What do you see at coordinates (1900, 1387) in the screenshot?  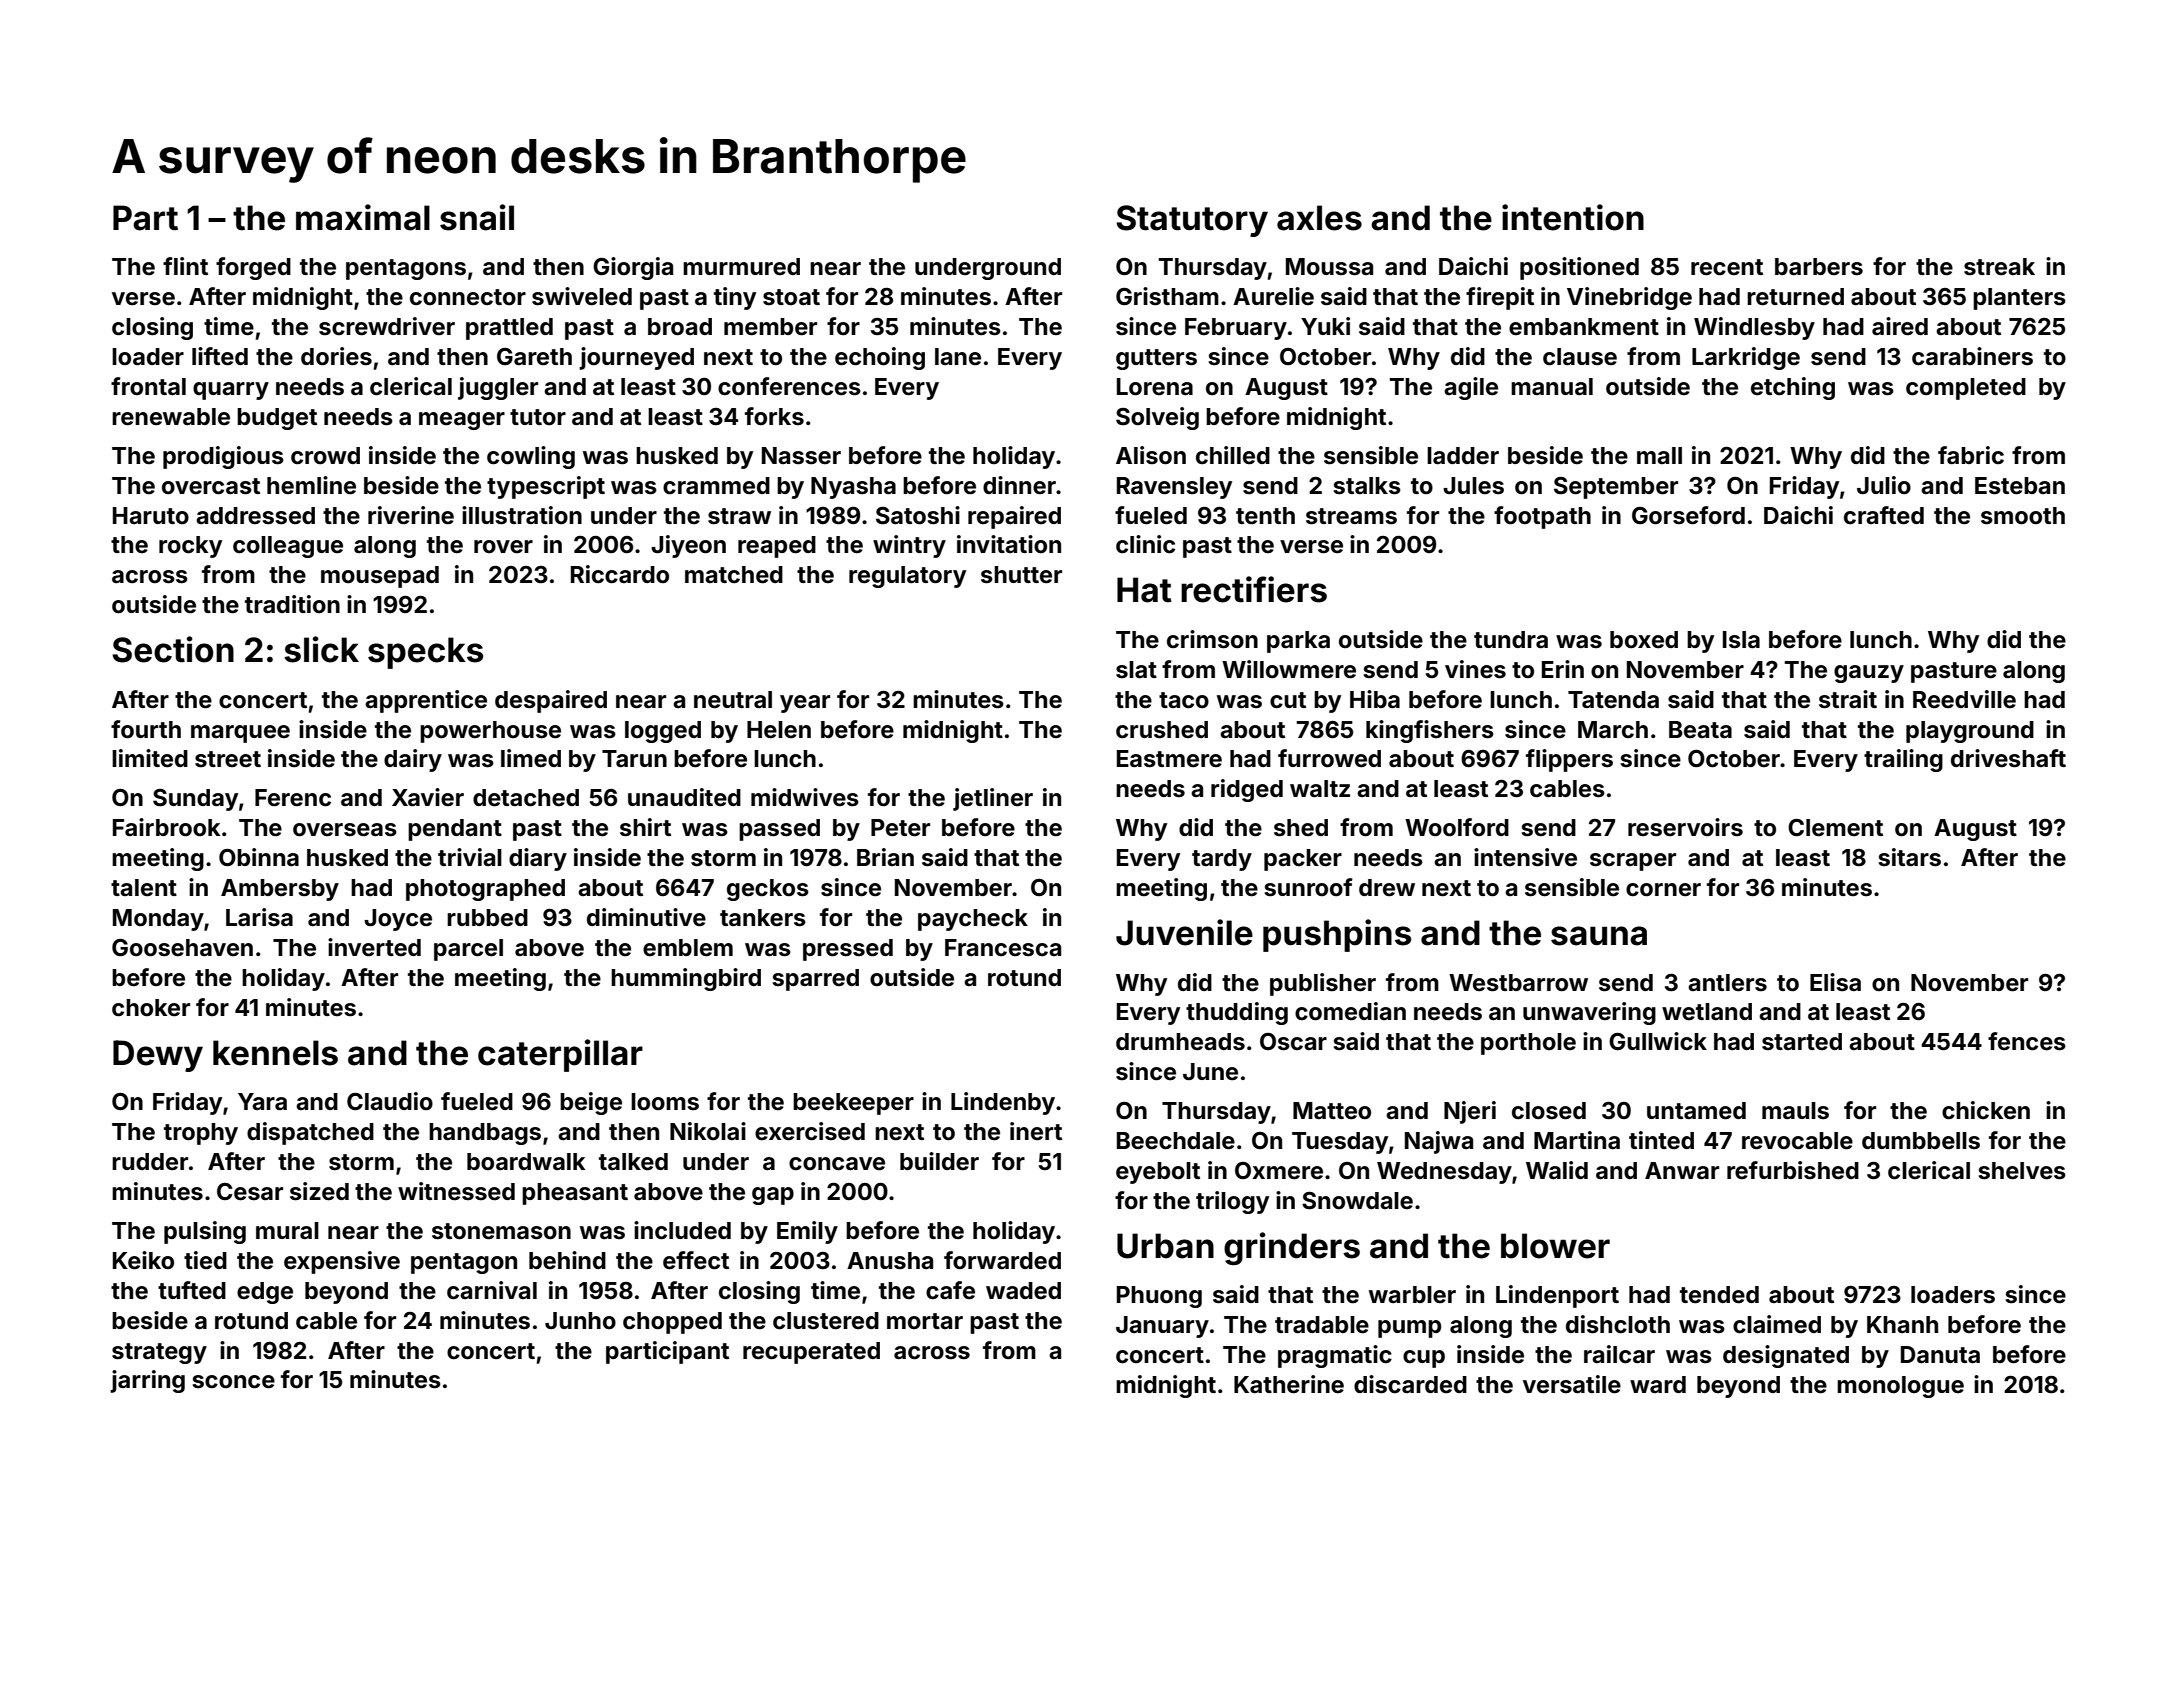 I see `monologue` at bounding box center [1900, 1387].
